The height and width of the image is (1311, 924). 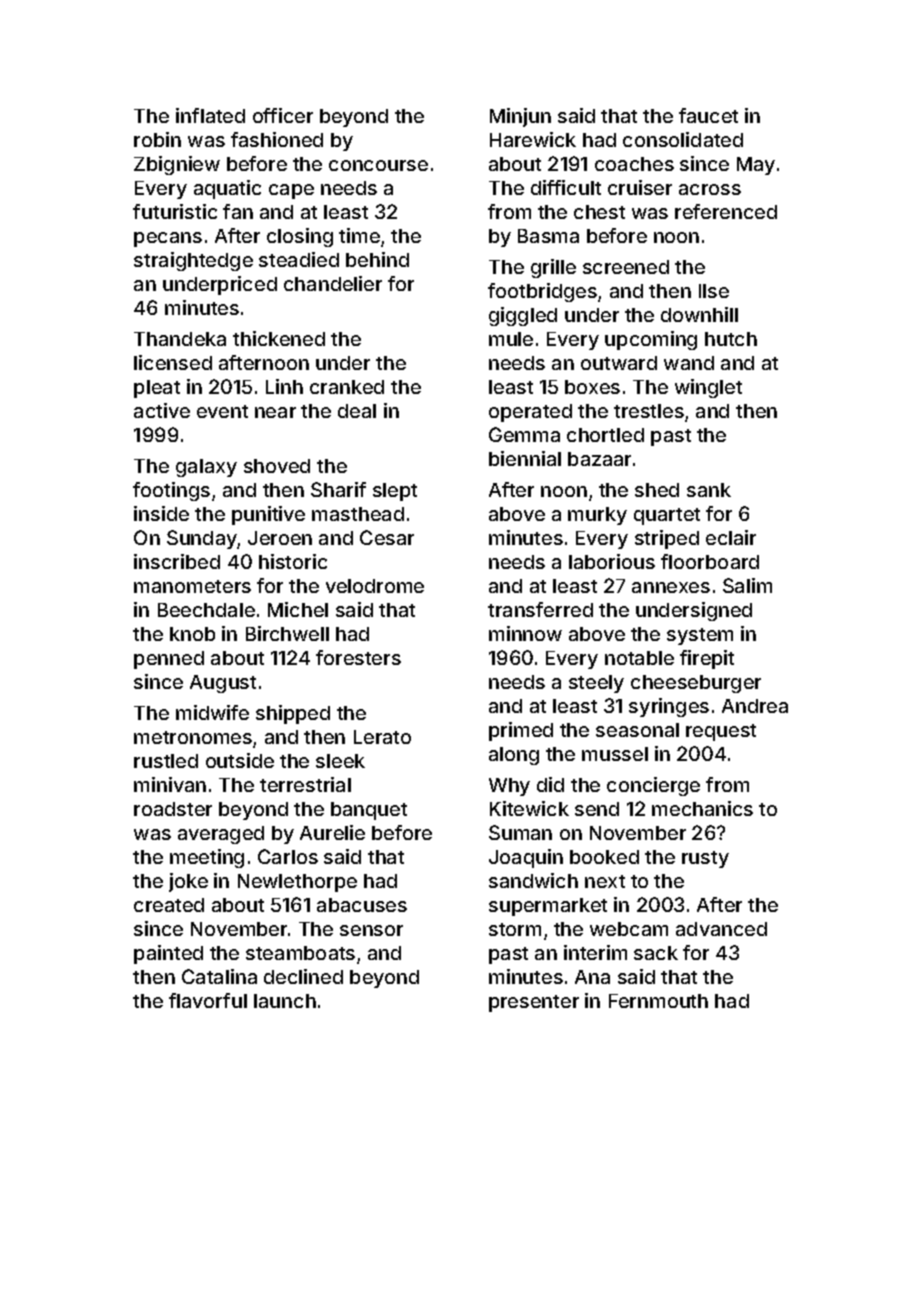 I want to click on Salim, so click(x=747, y=585).
